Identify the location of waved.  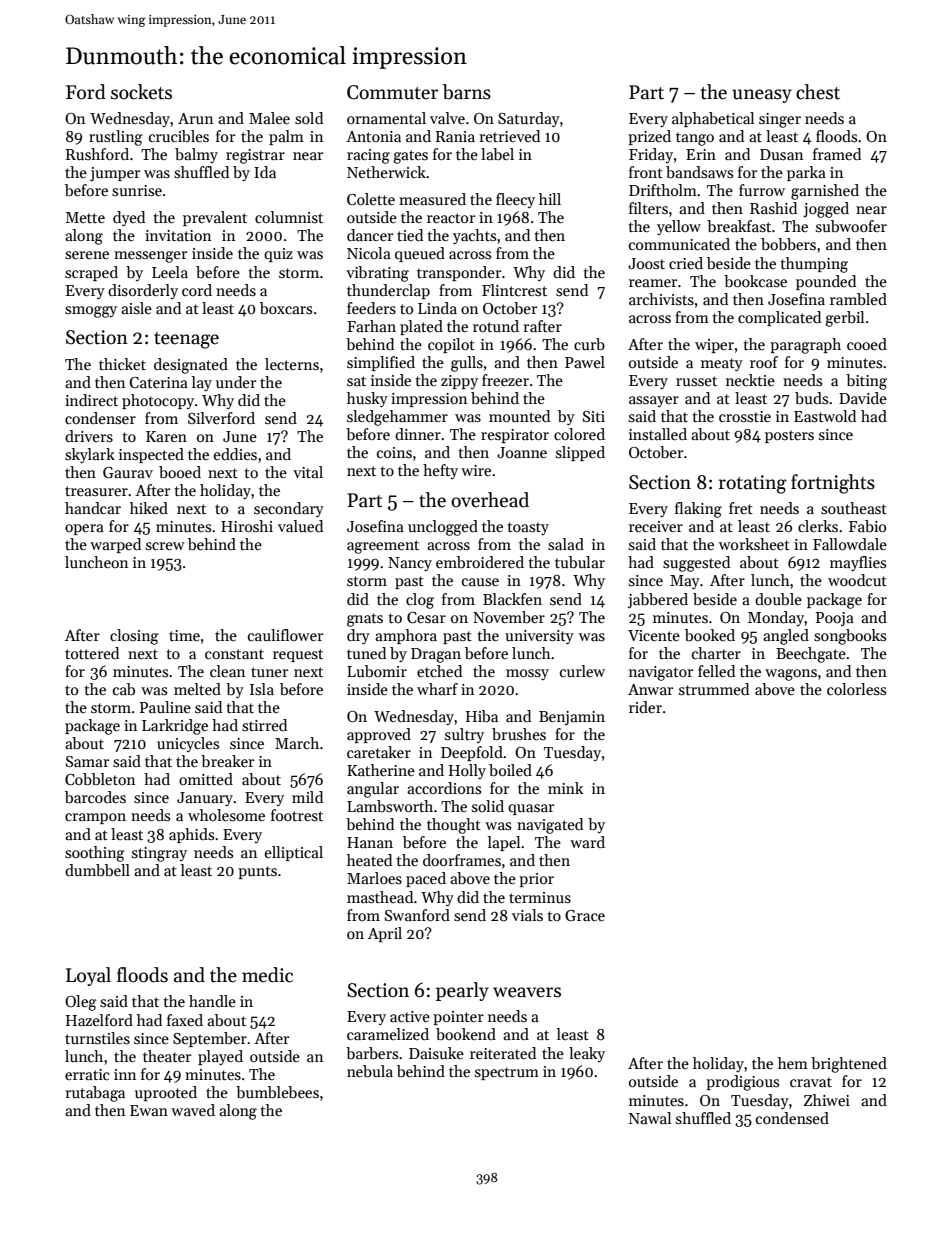
(193, 1110).
